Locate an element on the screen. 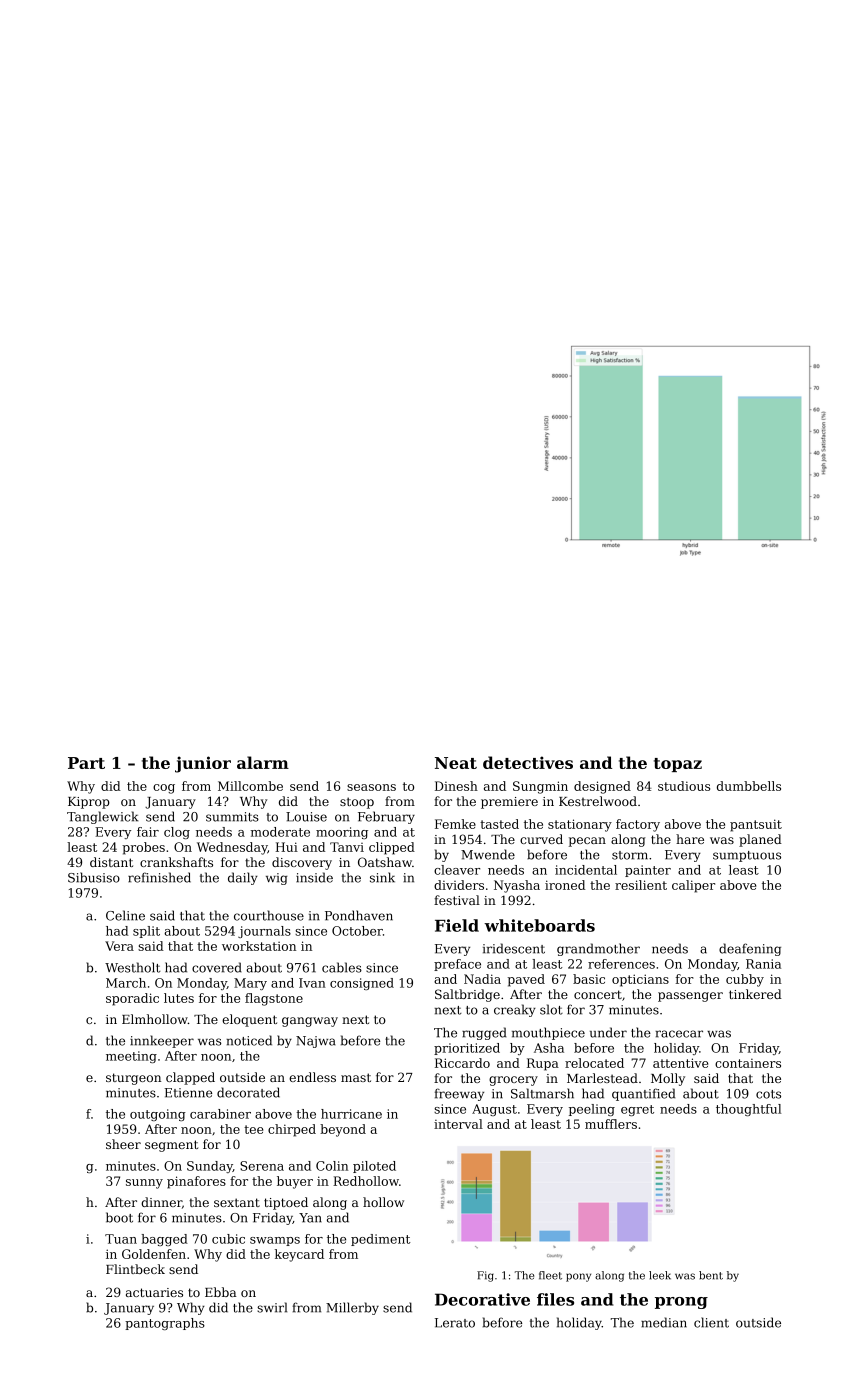 The image size is (849, 1400). piloted is located at coordinates (374, 1167).
